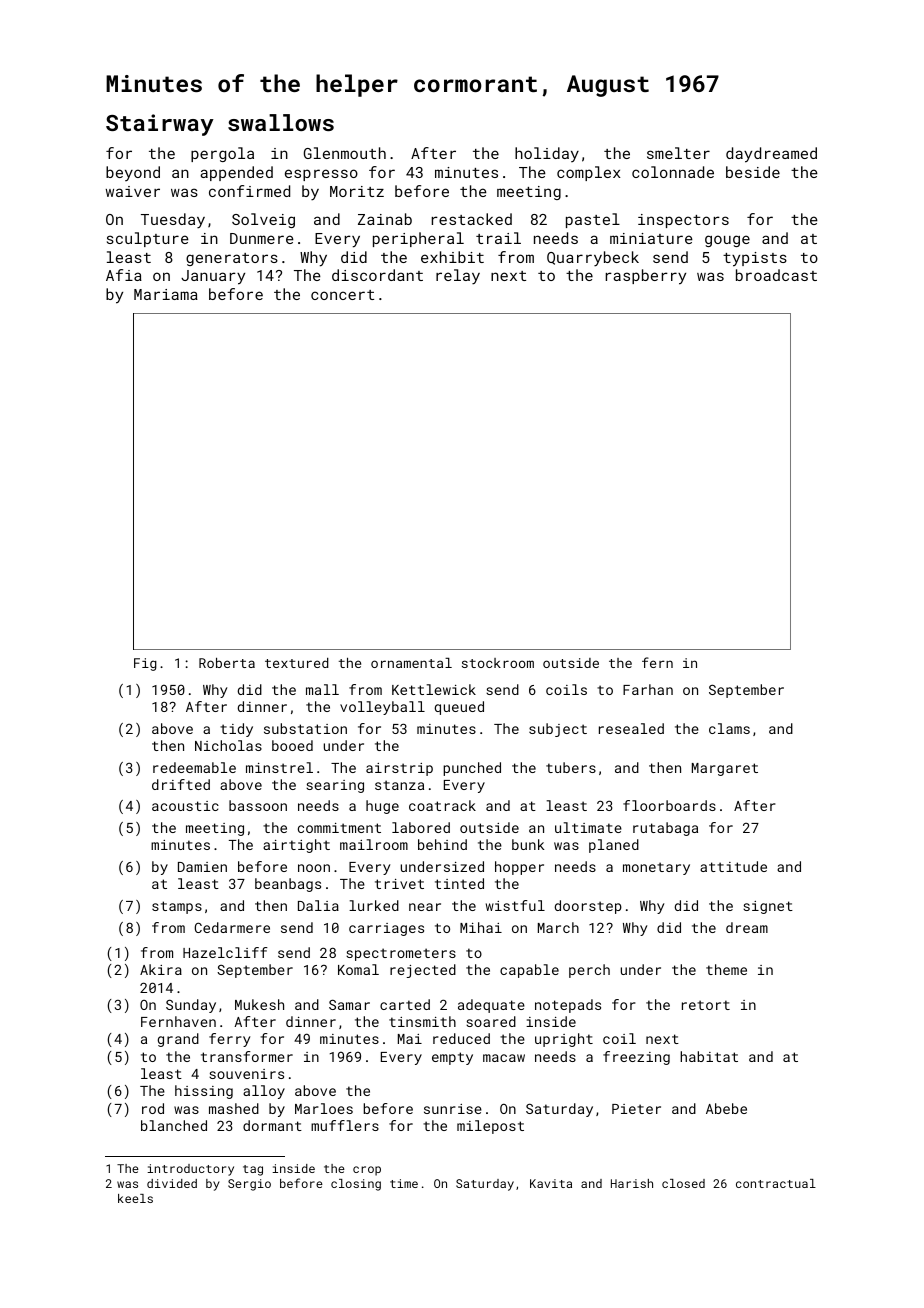 This screenshot has width=924, height=1308. What do you see at coordinates (297, 663) in the screenshot?
I see `textured` at bounding box center [297, 663].
